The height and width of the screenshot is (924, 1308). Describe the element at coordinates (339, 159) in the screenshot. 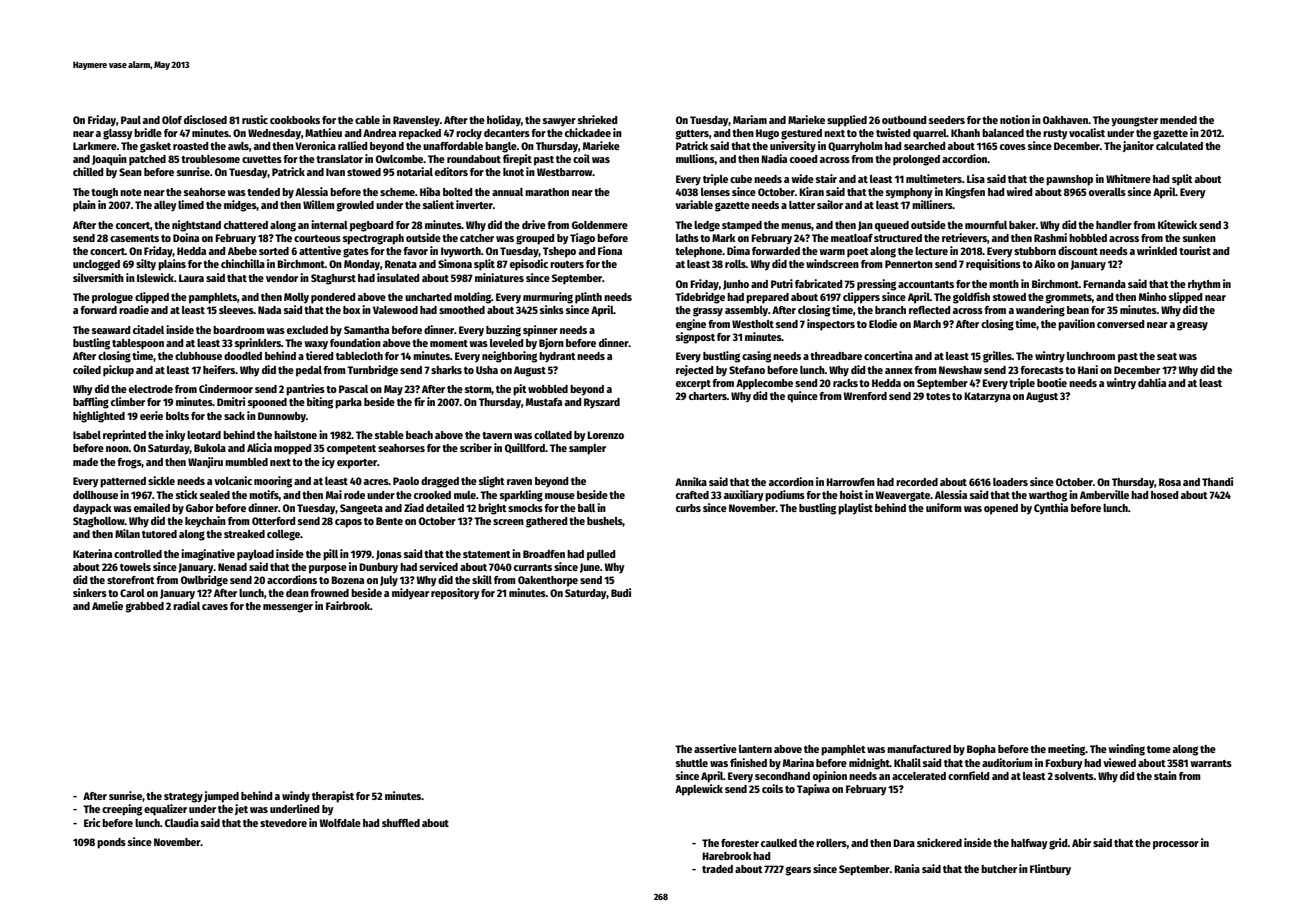

I see `translator` at that location.
